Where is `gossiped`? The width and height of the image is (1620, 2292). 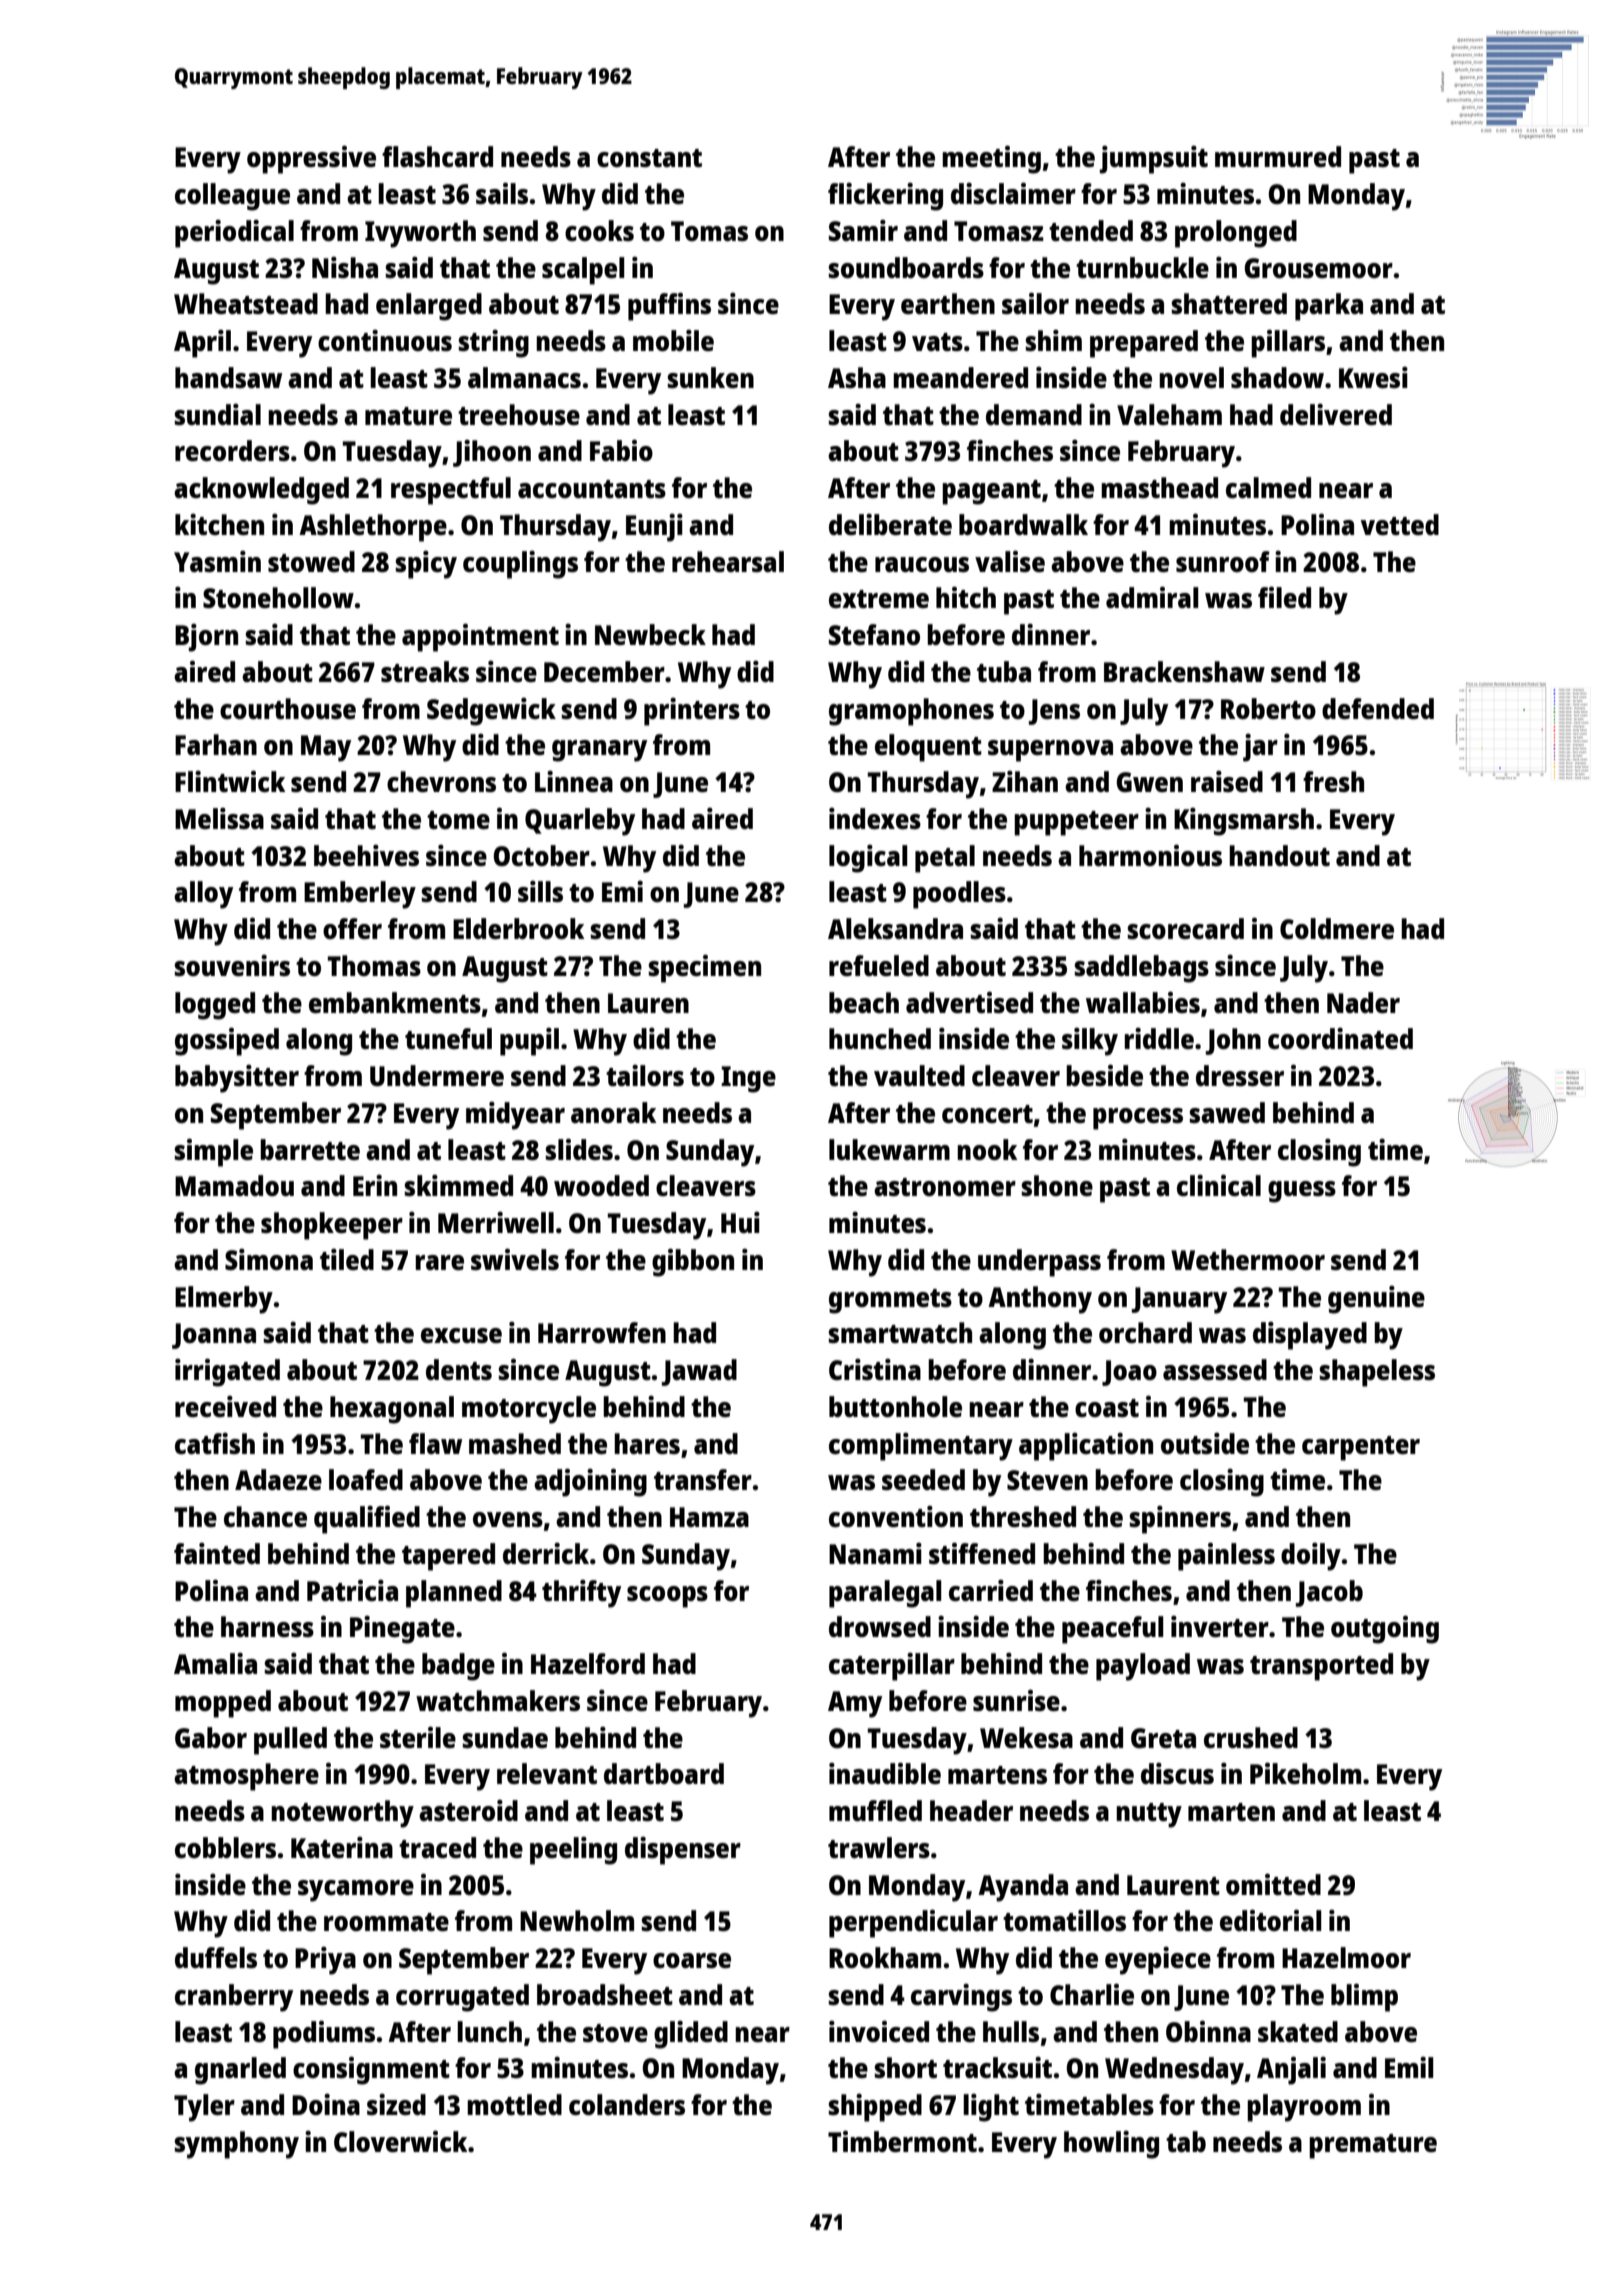 gossiped is located at coordinates (227, 1041).
